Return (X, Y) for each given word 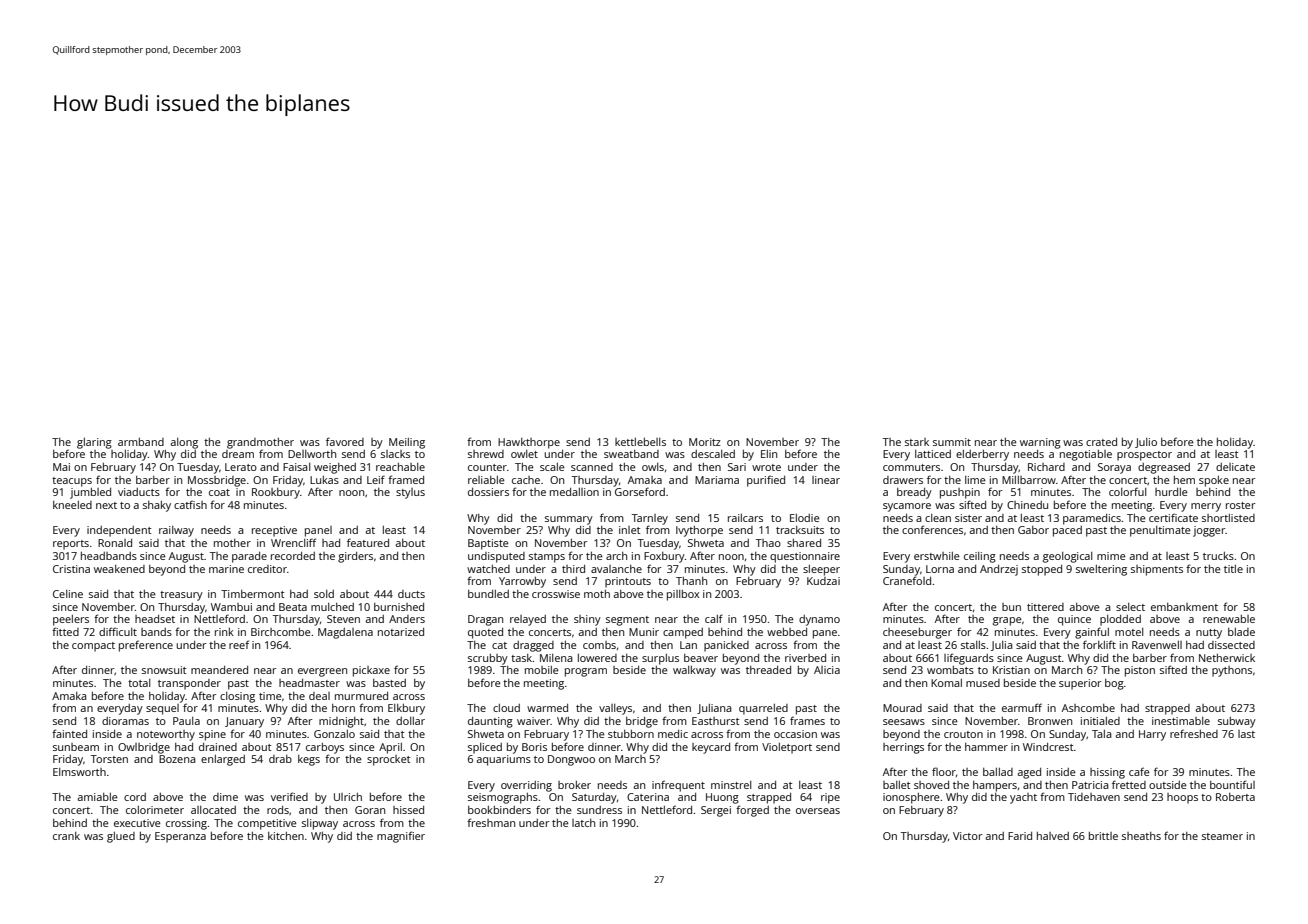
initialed (1100, 721)
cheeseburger (917, 633)
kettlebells (640, 442)
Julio (1146, 443)
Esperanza (180, 837)
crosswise (556, 594)
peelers (71, 620)
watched (488, 569)
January (244, 722)
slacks (395, 454)
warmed (547, 708)
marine (226, 569)
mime (1111, 556)
